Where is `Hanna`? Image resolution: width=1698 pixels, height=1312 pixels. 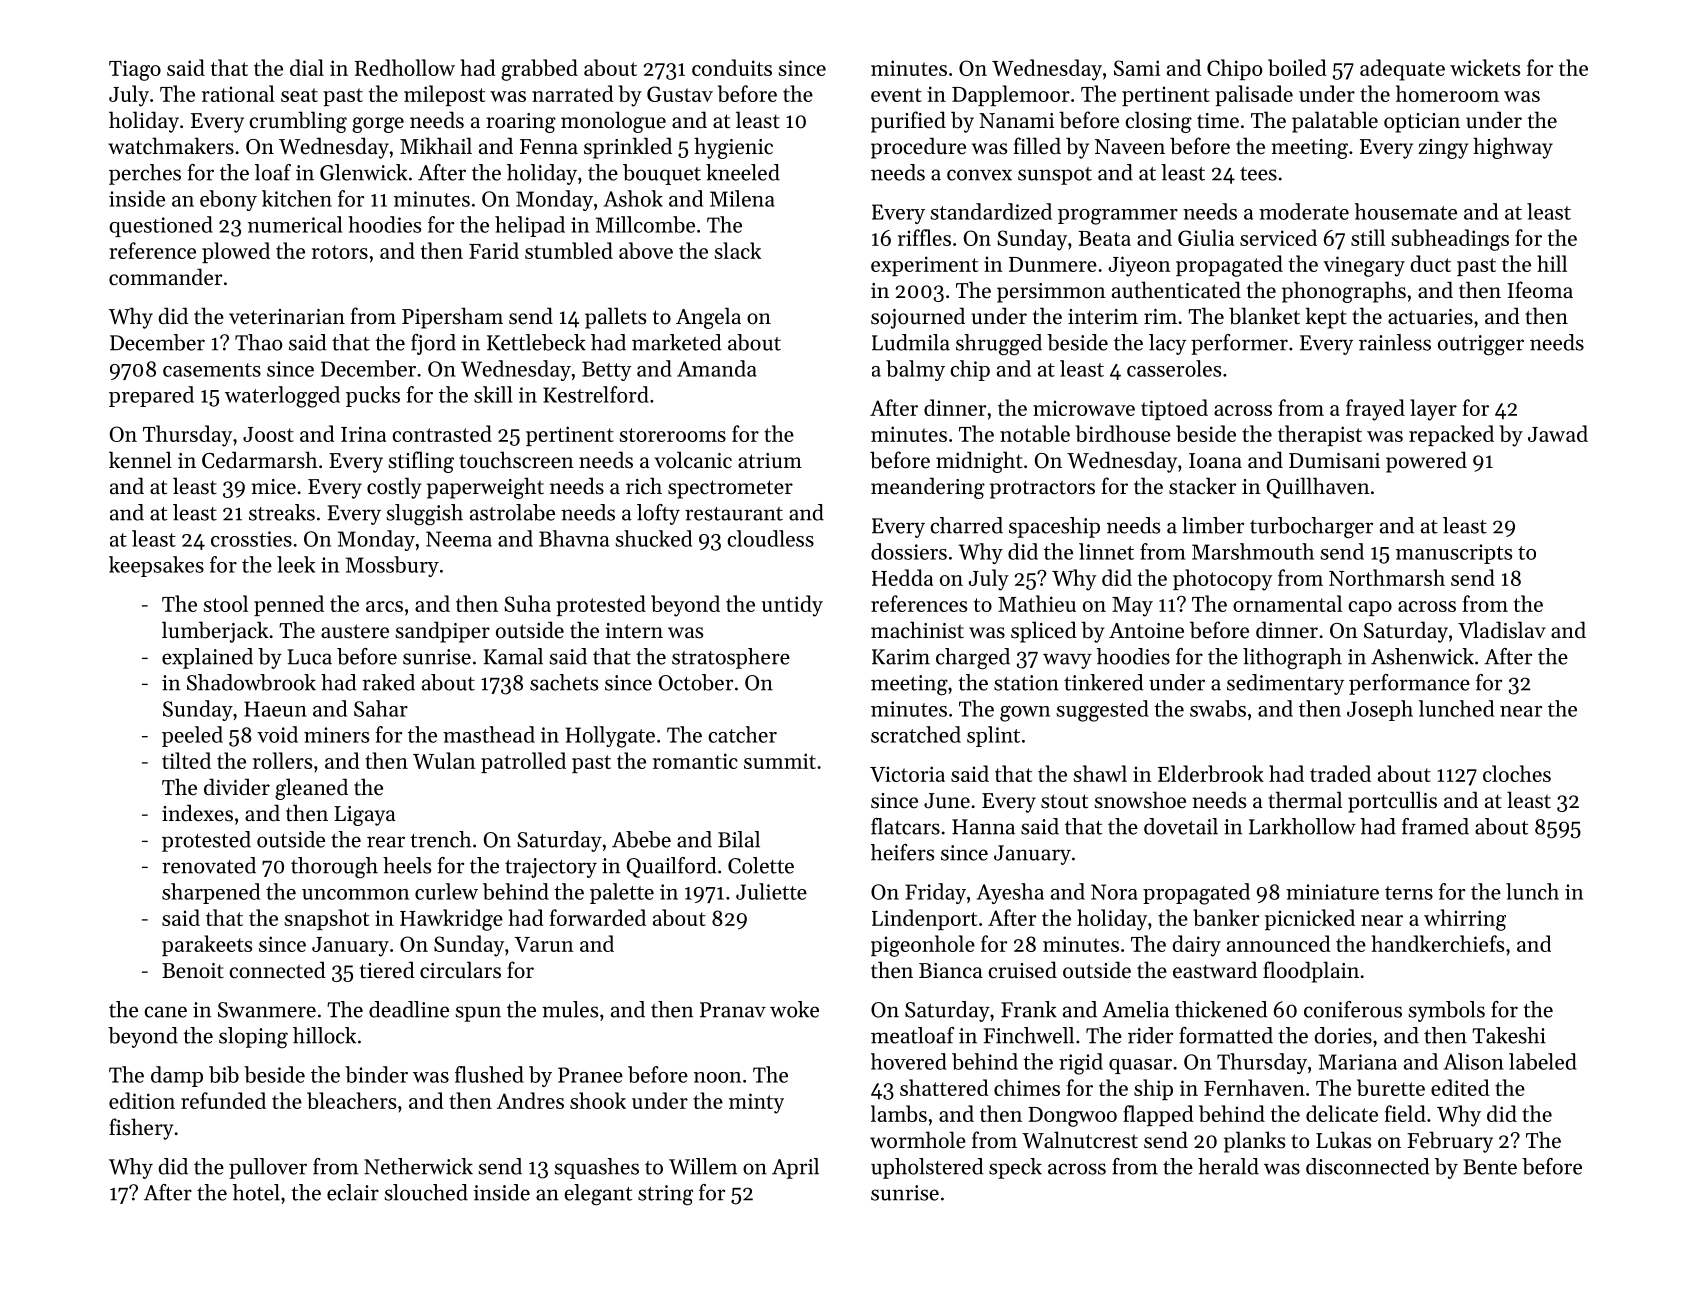 Hanna is located at coordinates (983, 827).
